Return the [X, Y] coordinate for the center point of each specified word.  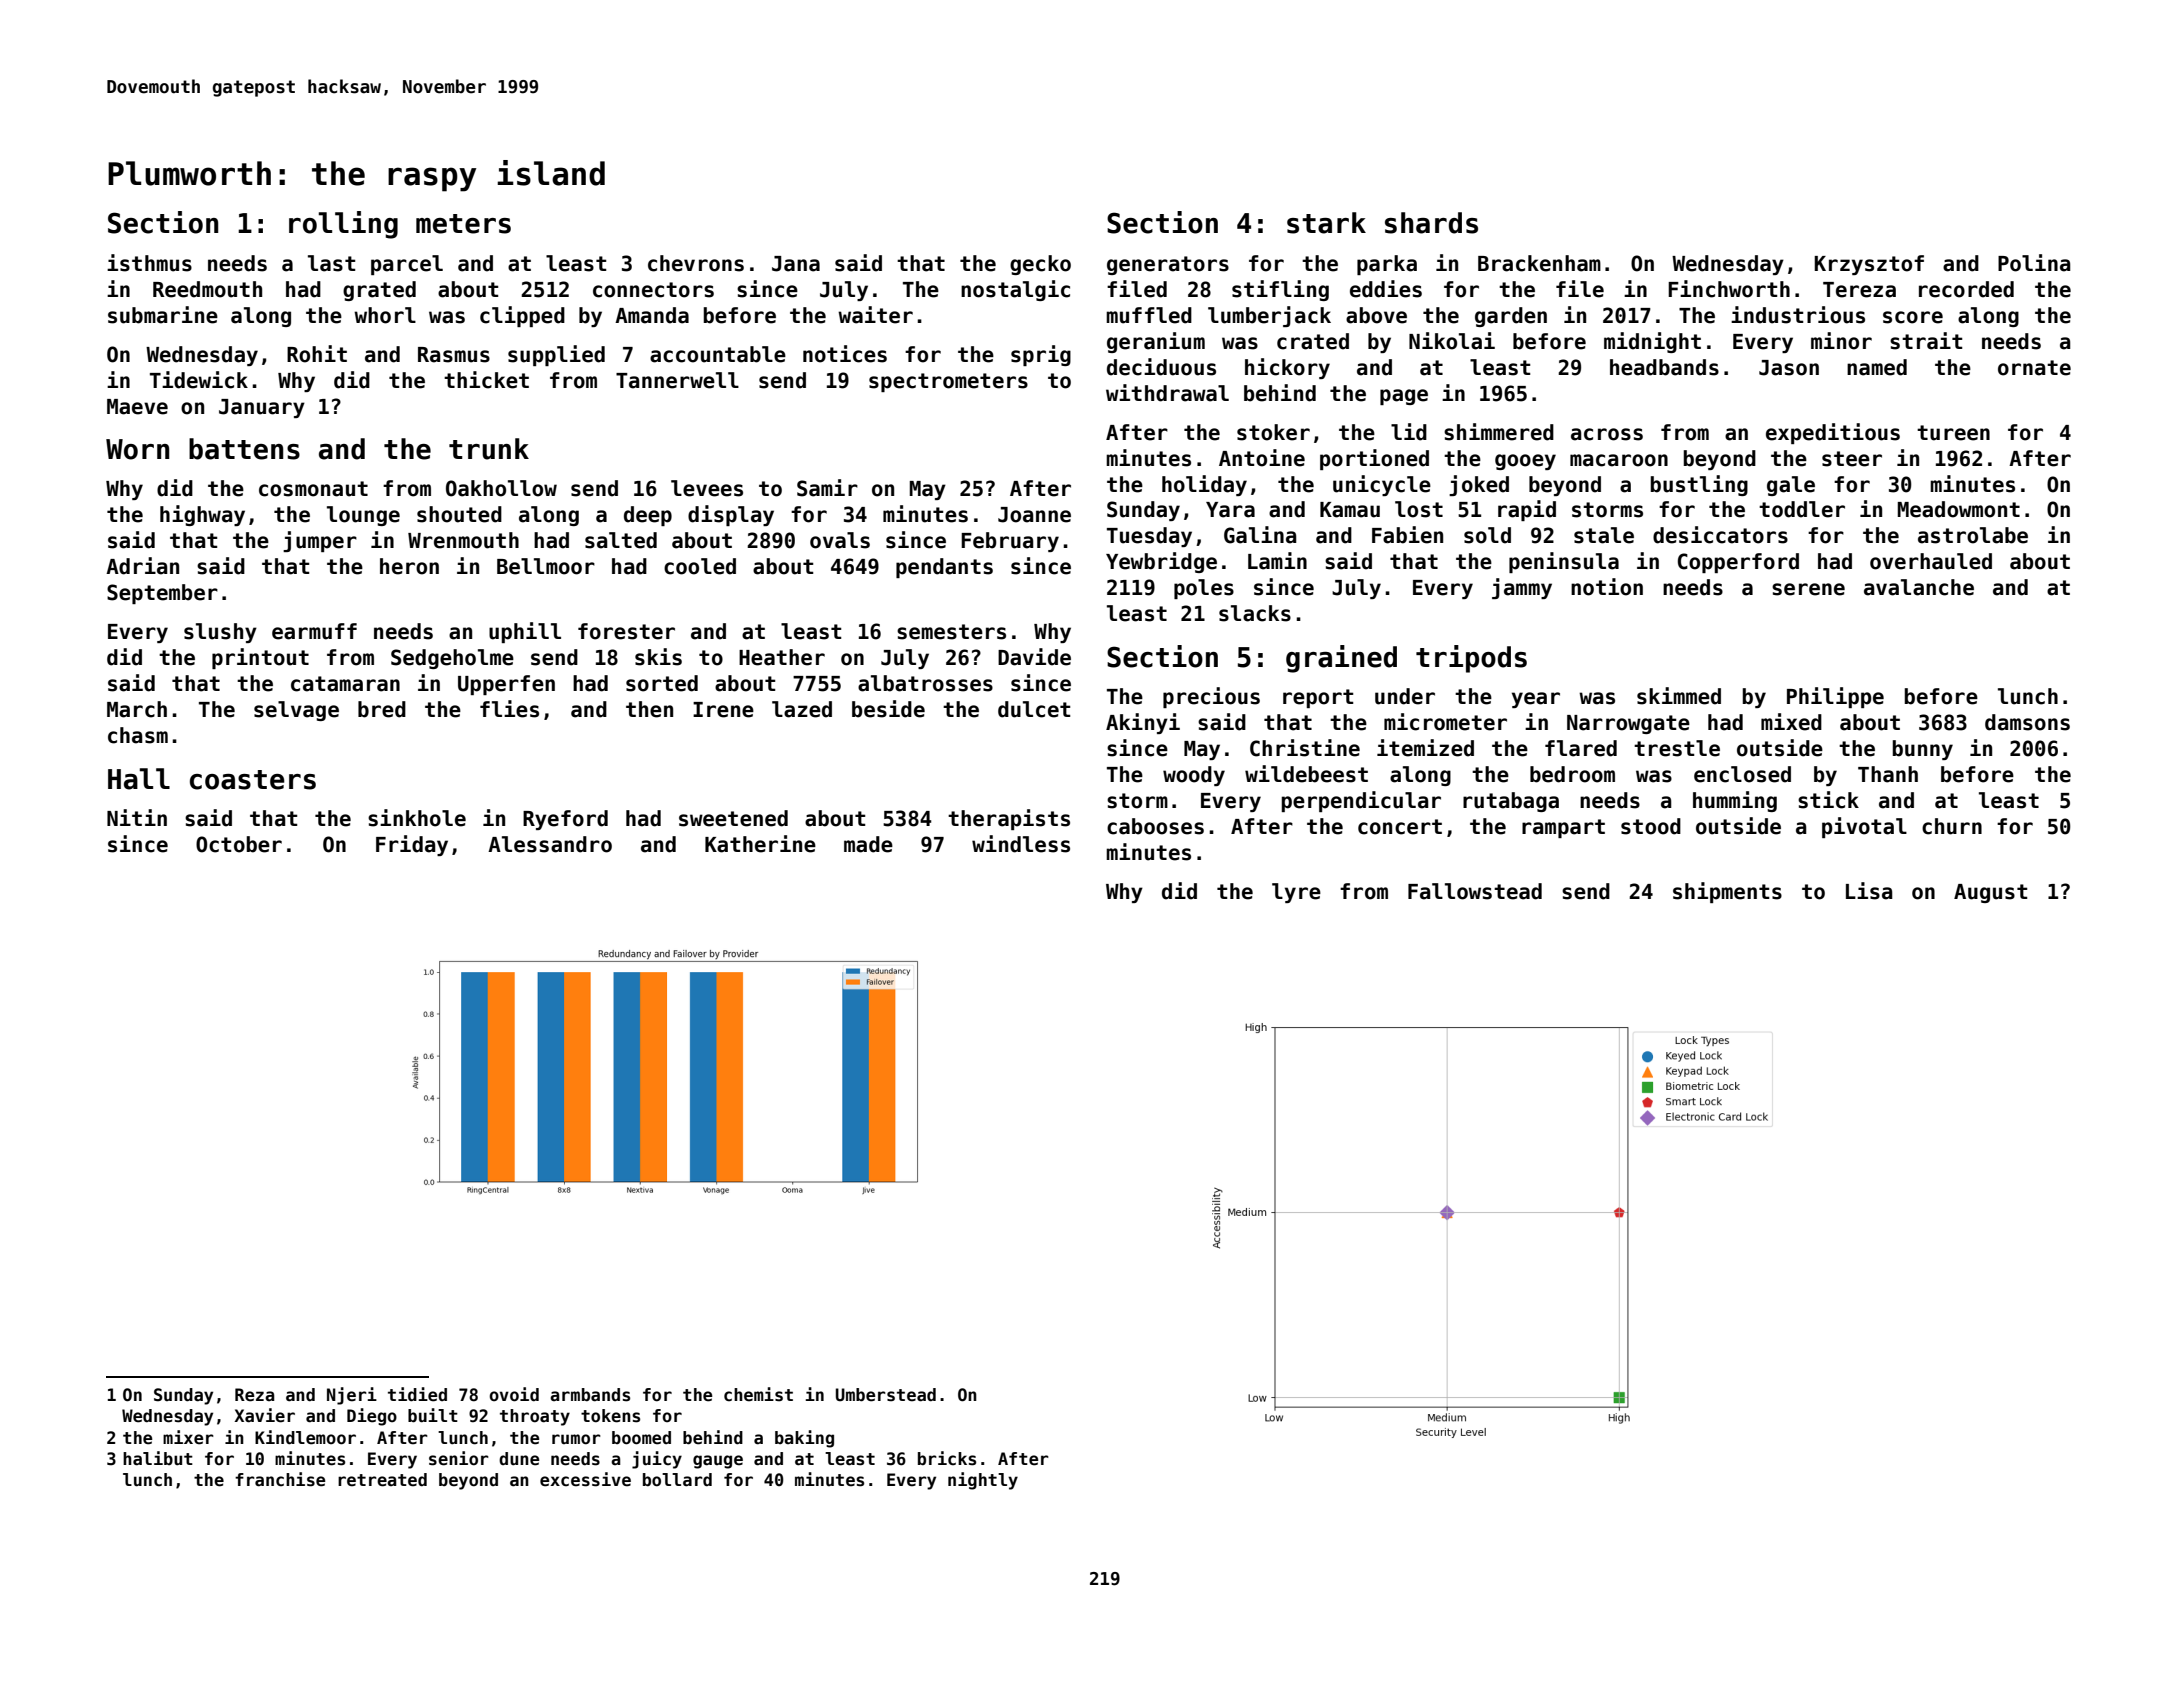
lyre [1296, 893]
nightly [983, 1481]
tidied [417, 1394]
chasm [138, 735]
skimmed [1679, 696]
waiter [875, 315]
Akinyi [1143, 723]
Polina [2034, 263]
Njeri [352, 1396]
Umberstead [886, 1395]
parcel [407, 265]
